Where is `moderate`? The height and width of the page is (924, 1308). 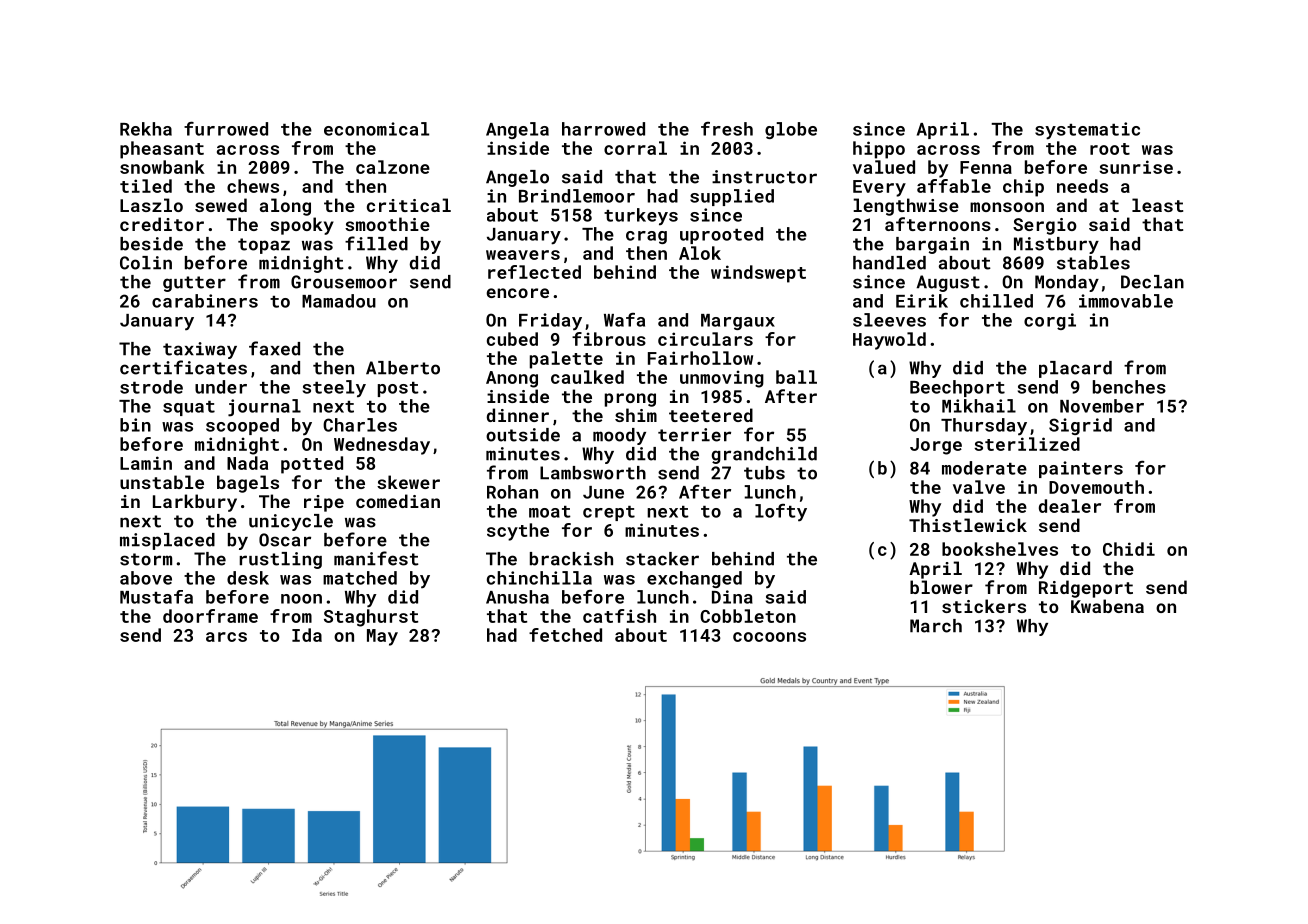
moderate is located at coordinates (984, 468).
